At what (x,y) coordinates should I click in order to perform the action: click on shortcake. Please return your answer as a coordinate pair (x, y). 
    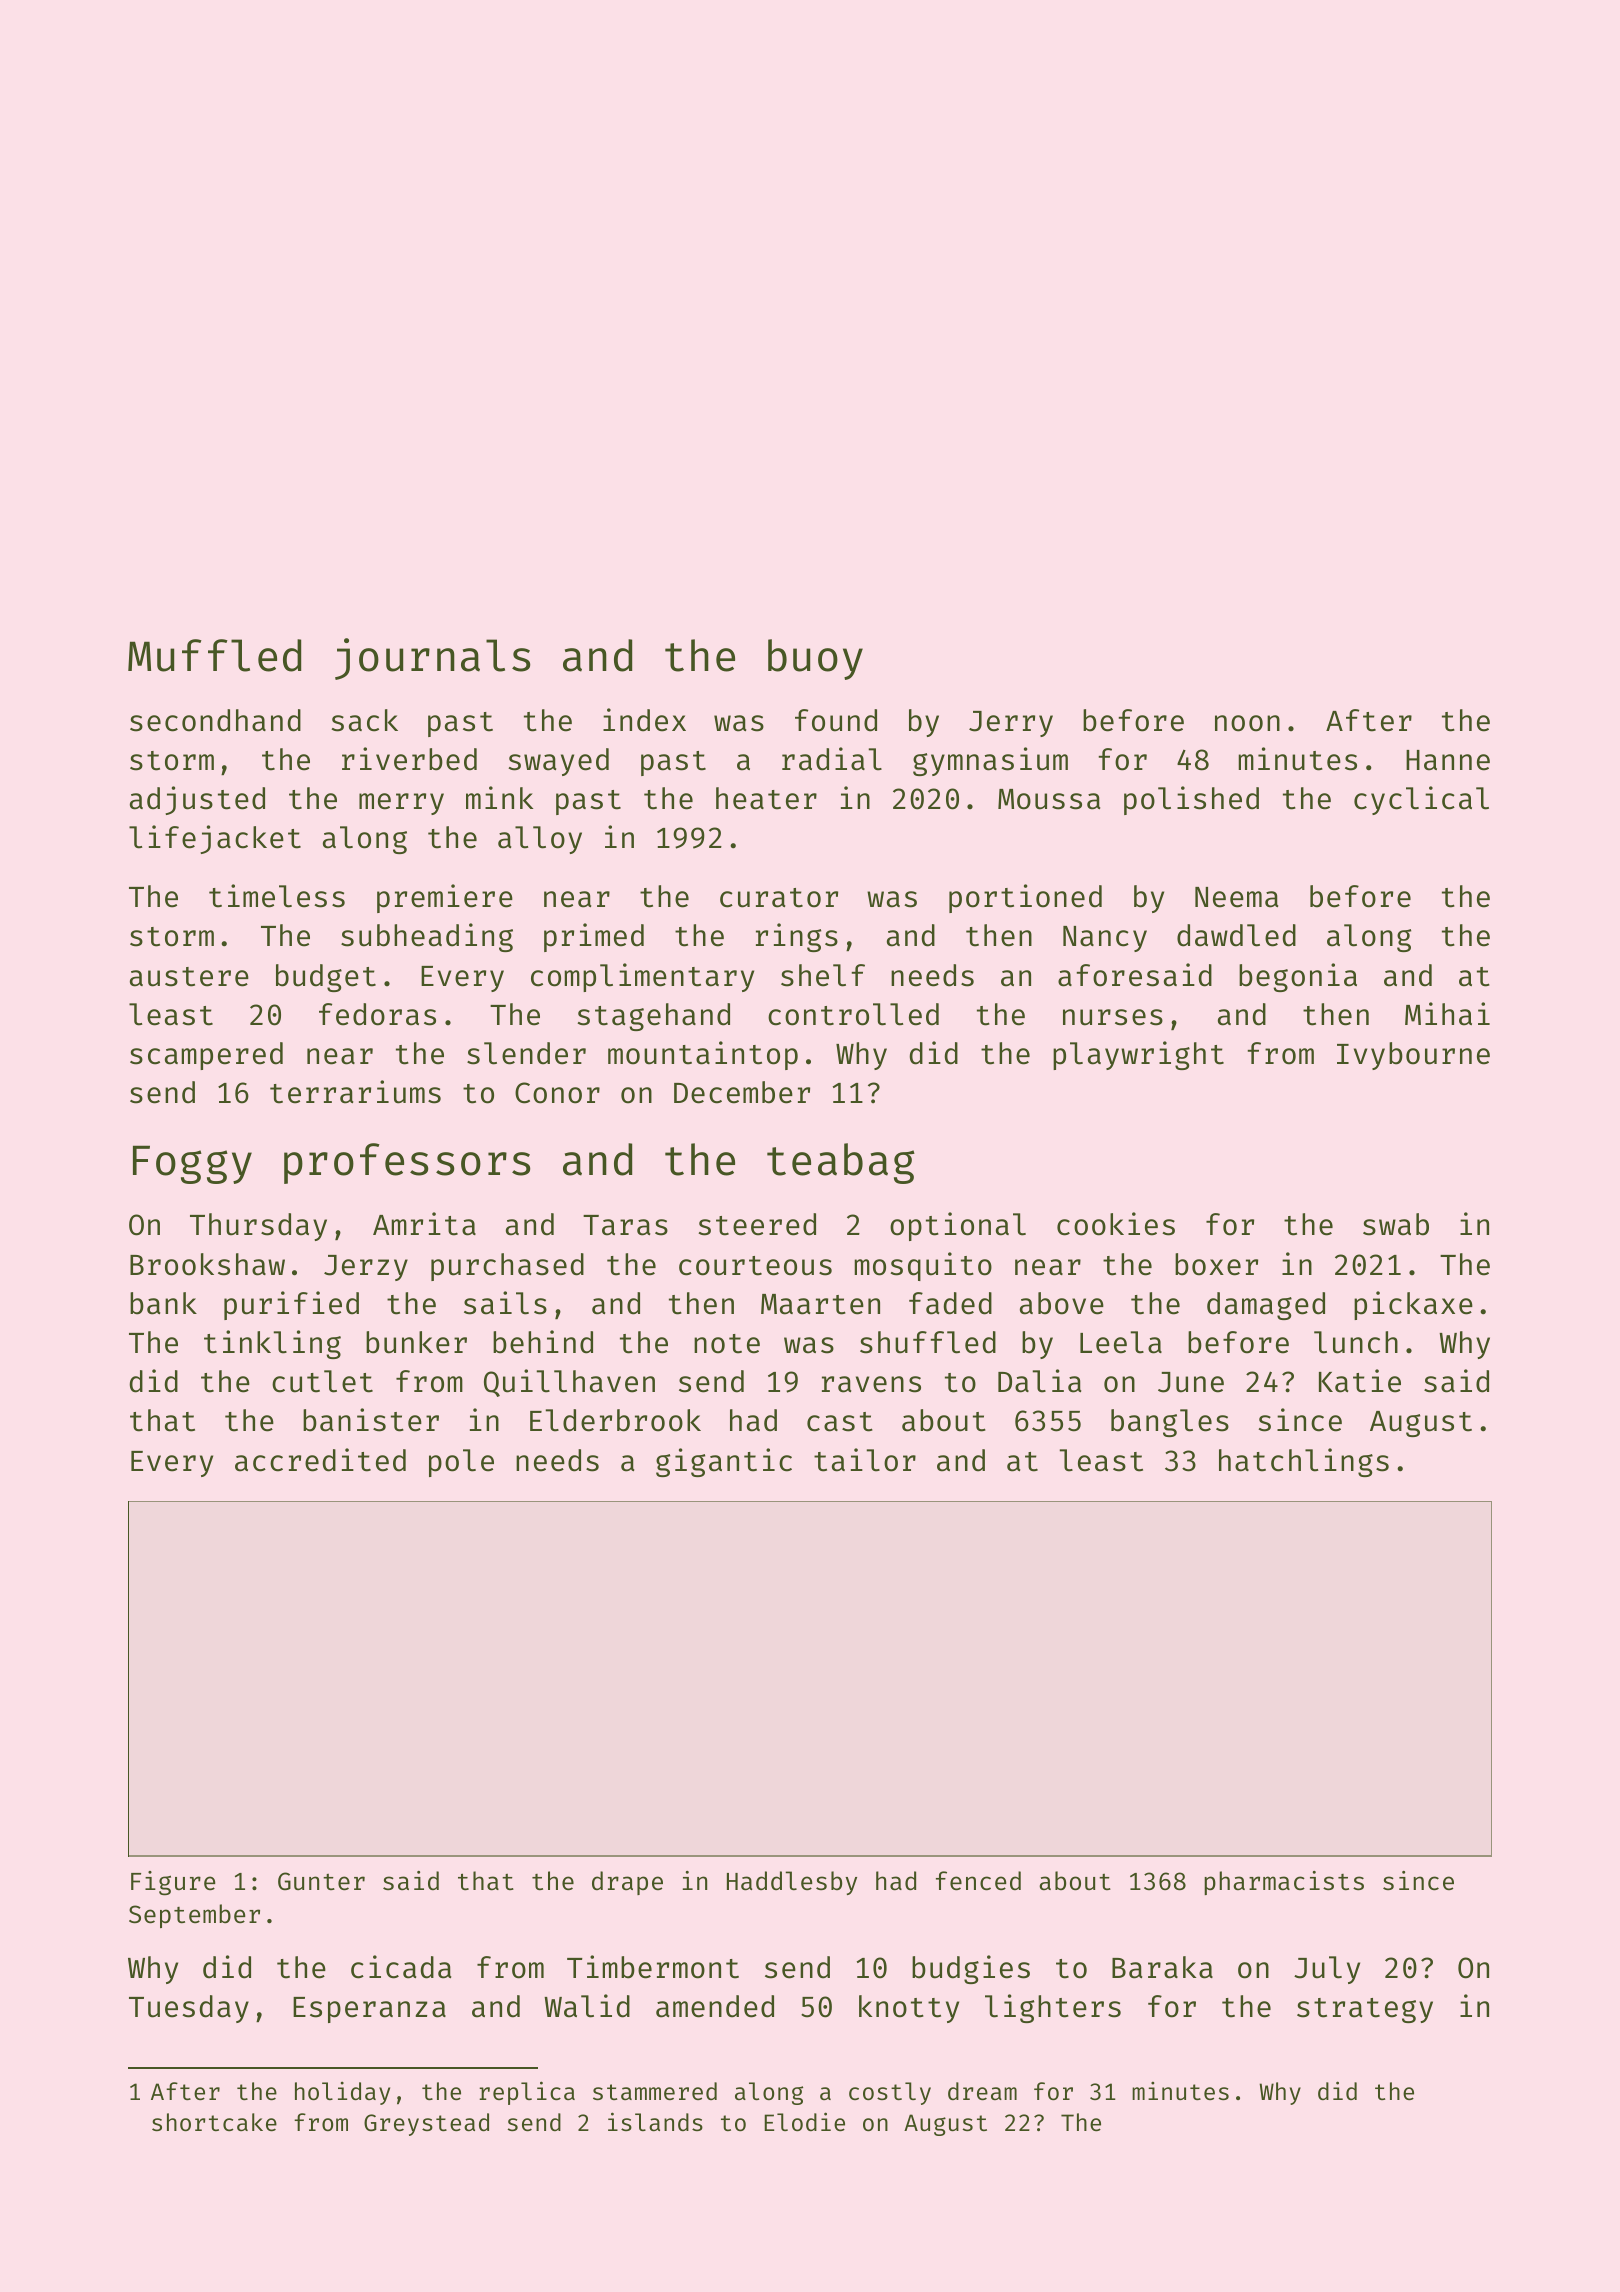
    Looking at the image, I should click on (214, 2122).
